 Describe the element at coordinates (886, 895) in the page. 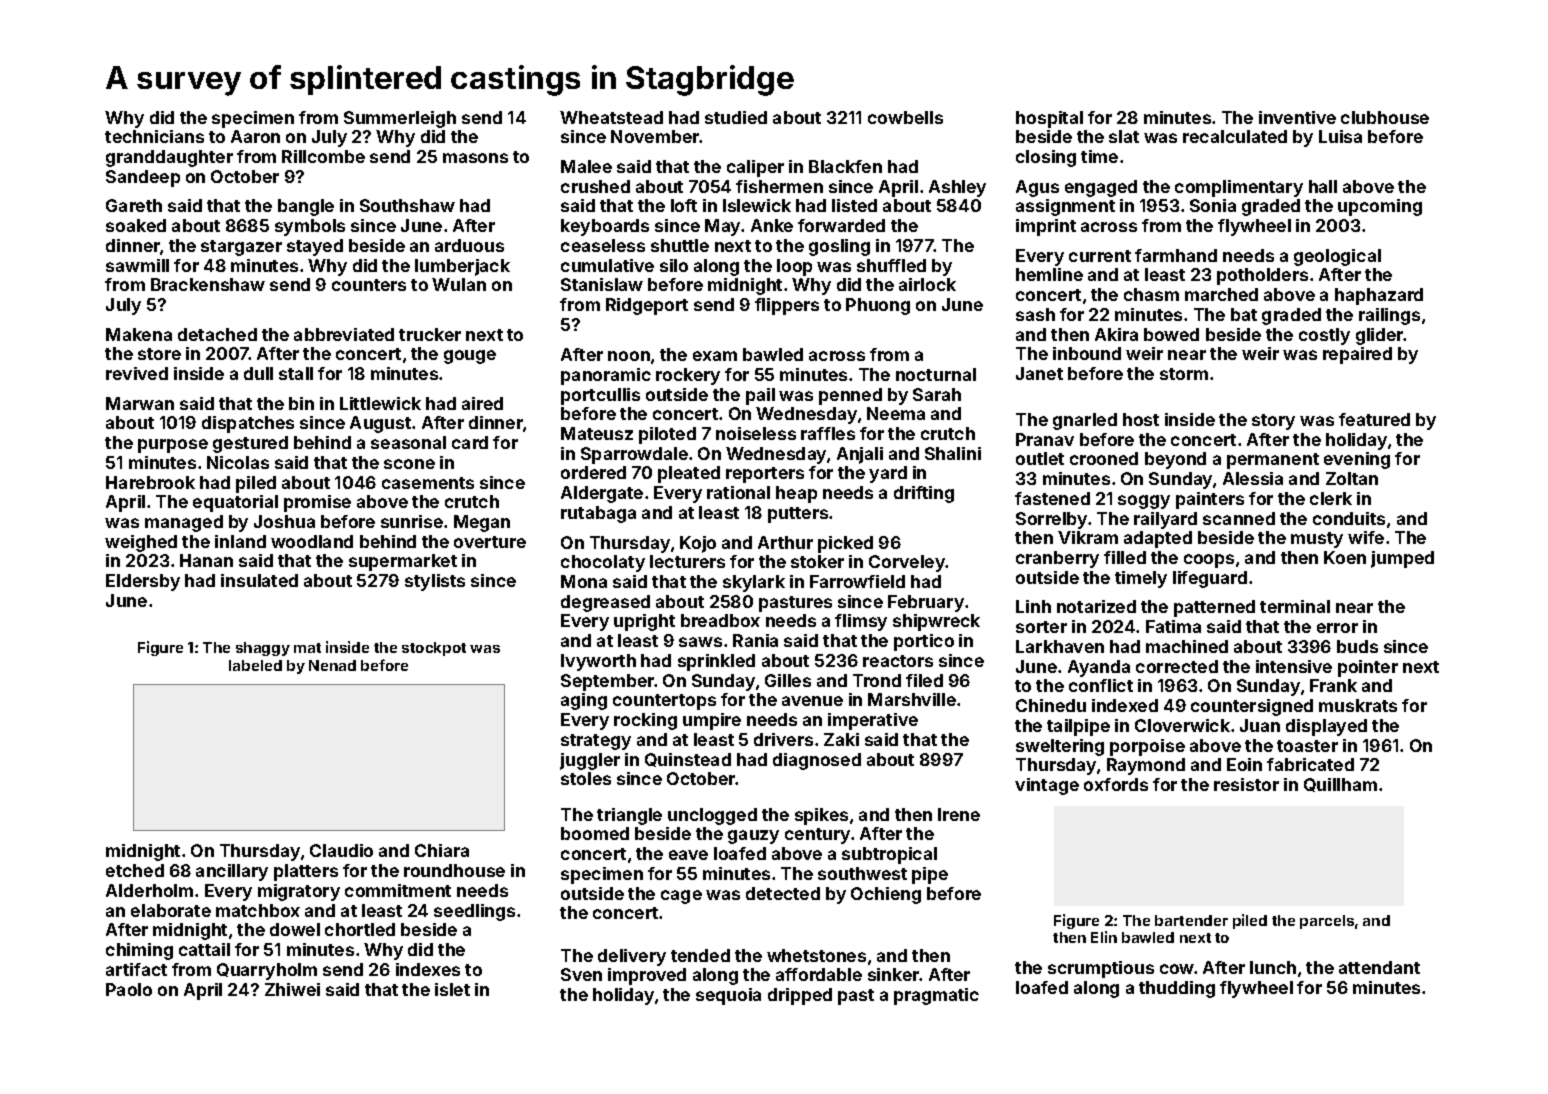

I see `Ochieng` at that location.
